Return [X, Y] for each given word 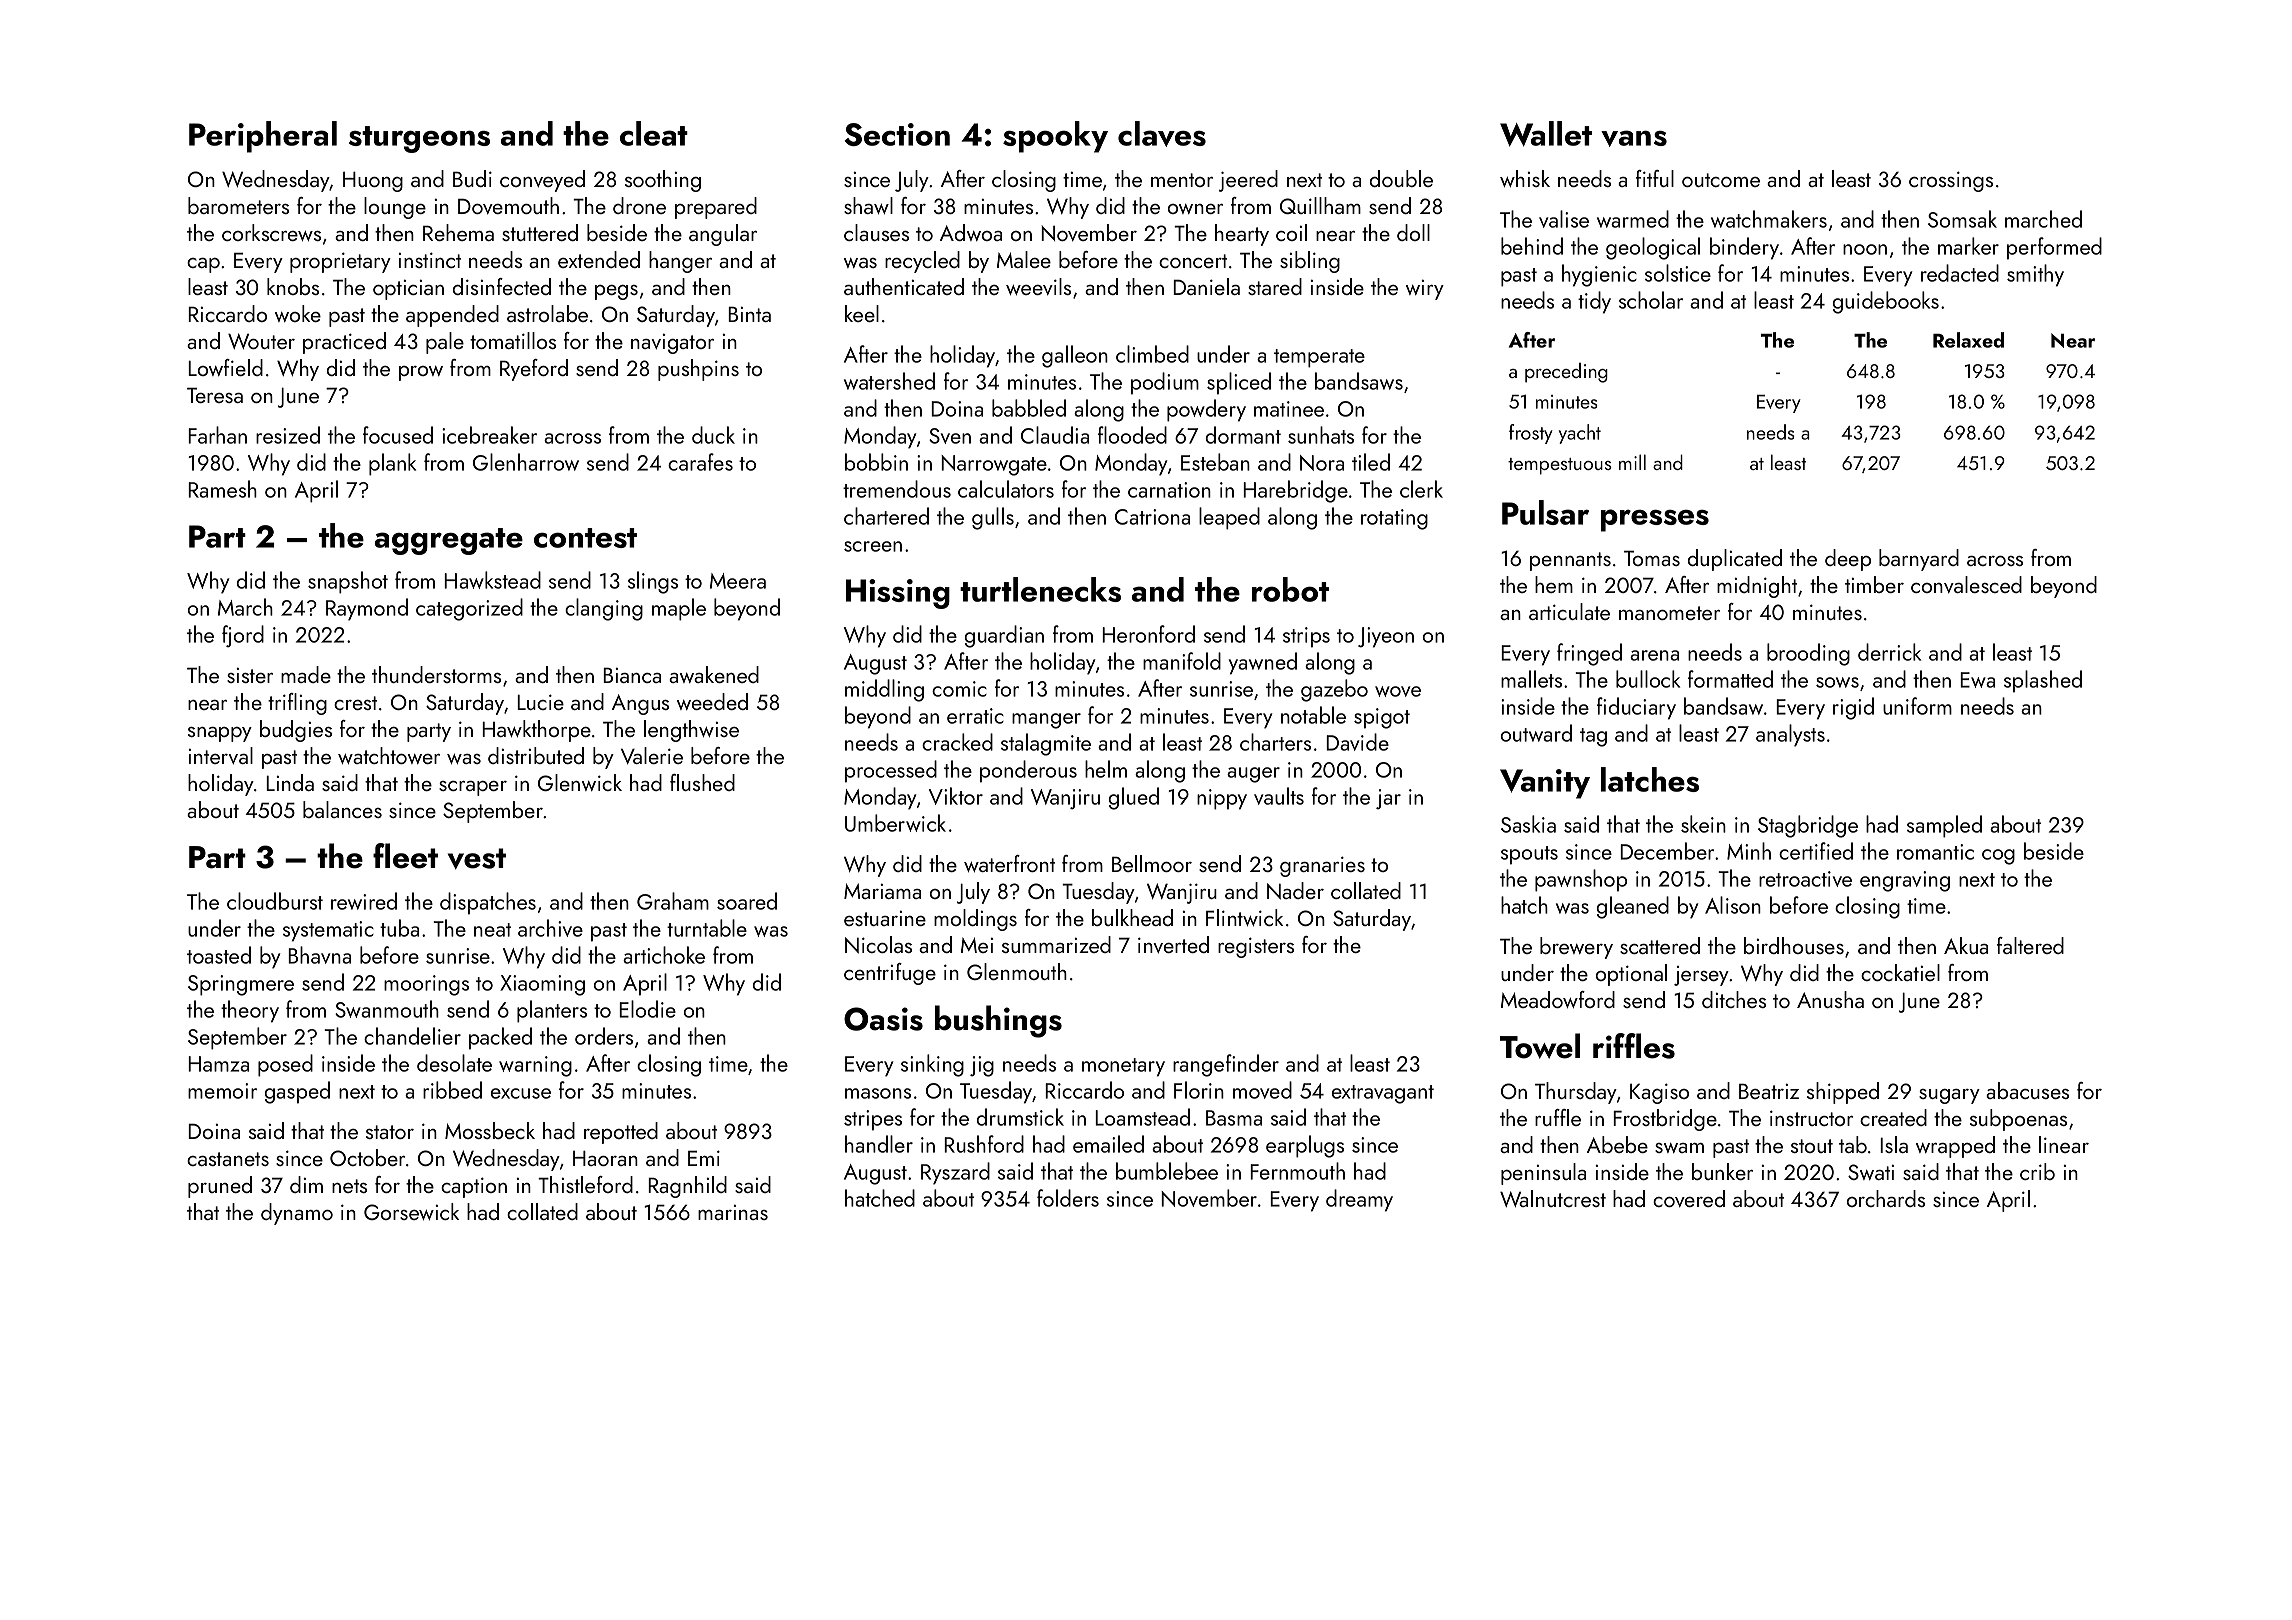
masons [878, 1093]
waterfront [1009, 863]
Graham [673, 901]
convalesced [1966, 584]
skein [1703, 824]
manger [1046, 721]
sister [250, 675]
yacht [1580, 434]
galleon [1075, 356]
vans [1634, 138]
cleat [654, 133]
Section [897, 134]
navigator [672, 344]
